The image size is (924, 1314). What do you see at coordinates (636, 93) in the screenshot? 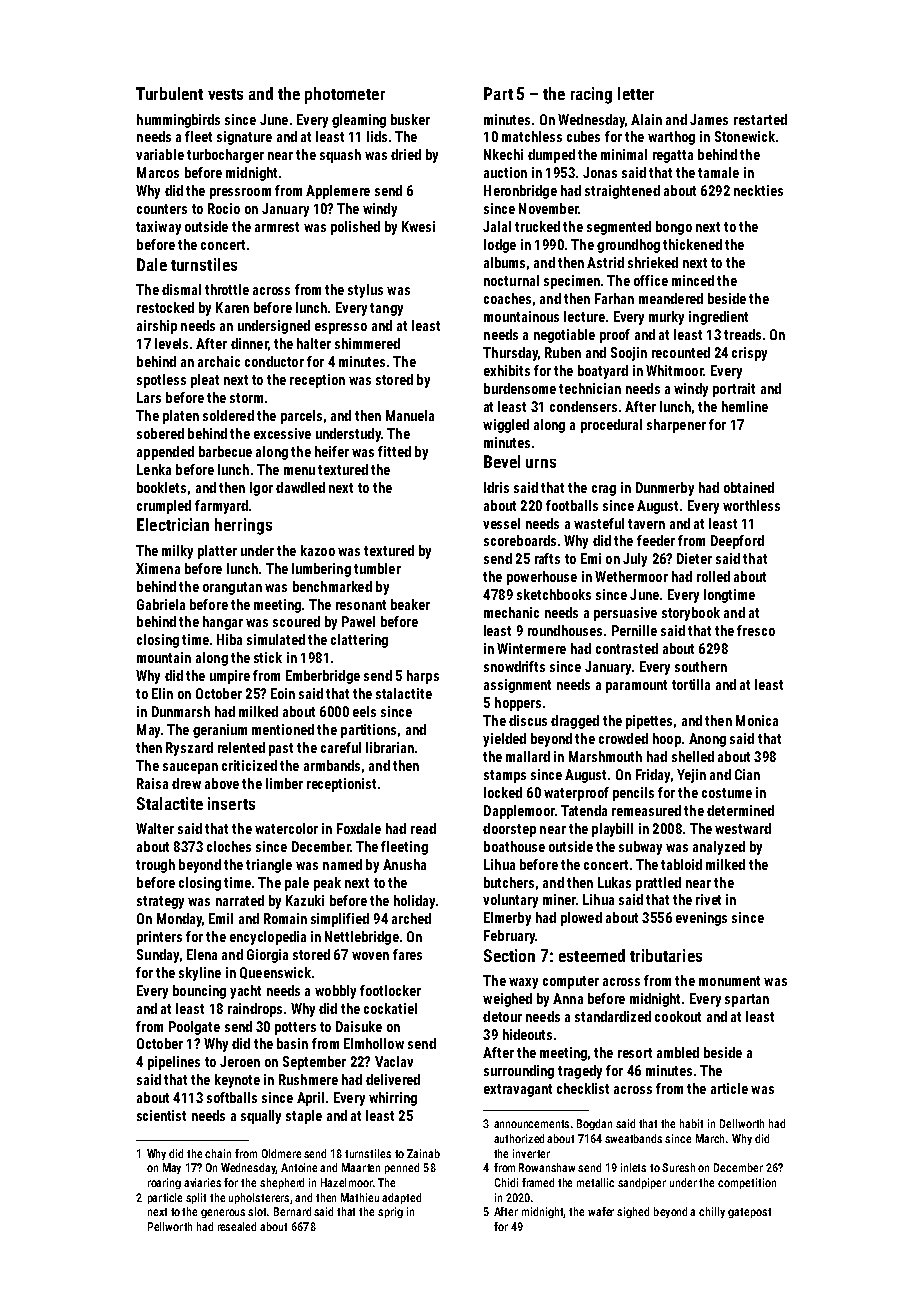
I see `letter` at bounding box center [636, 93].
